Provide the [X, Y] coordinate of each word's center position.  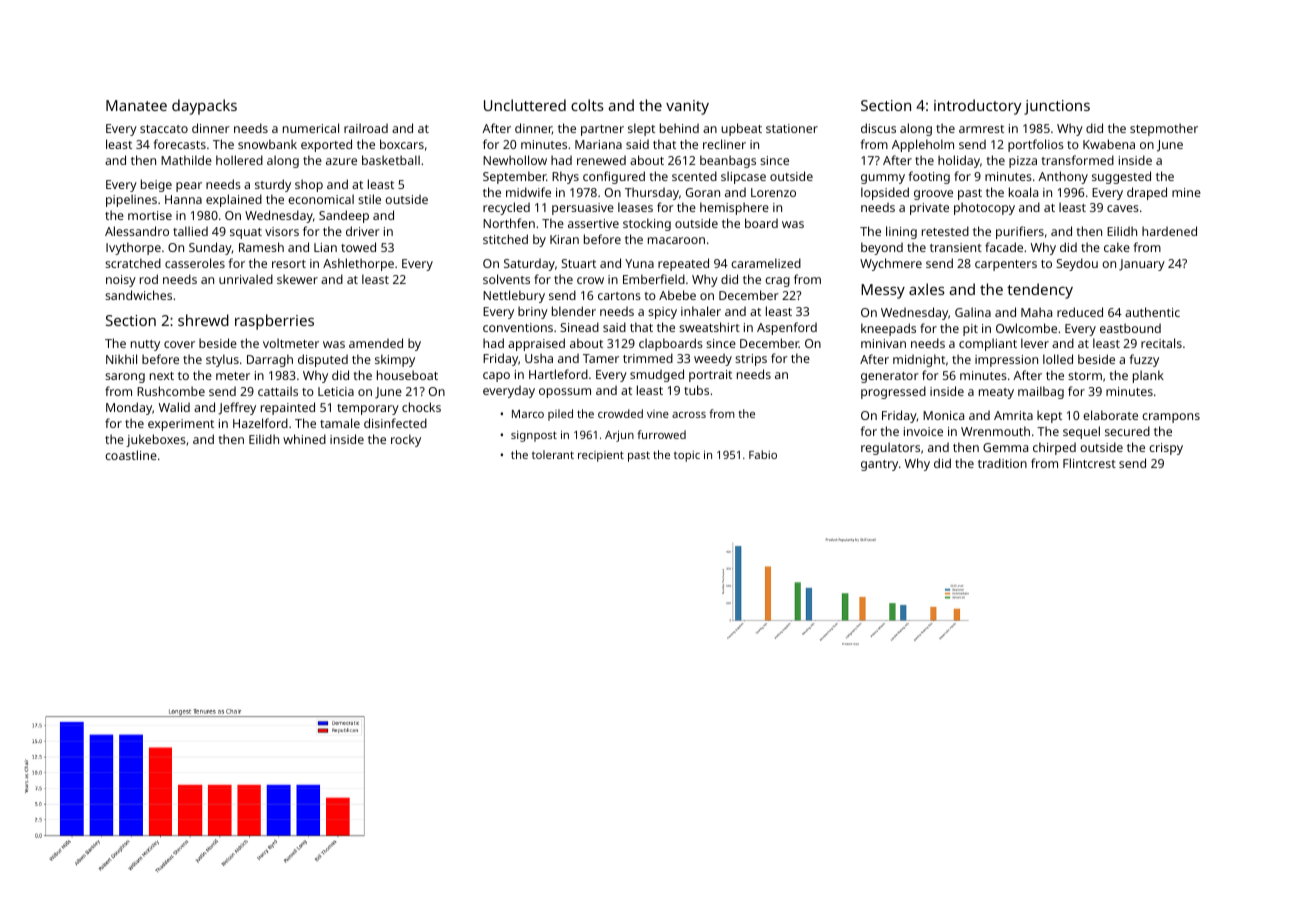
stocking [647, 224]
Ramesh [261, 247]
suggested [1121, 177]
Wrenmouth [995, 431]
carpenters [1006, 265]
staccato [164, 129]
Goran [703, 192]
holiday [959, 161]
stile [369, 199]
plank [1148, 376]
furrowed [661, 434]
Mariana [598, 144]
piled [560, 415]
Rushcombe [171, 391]
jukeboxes [156, 440]
